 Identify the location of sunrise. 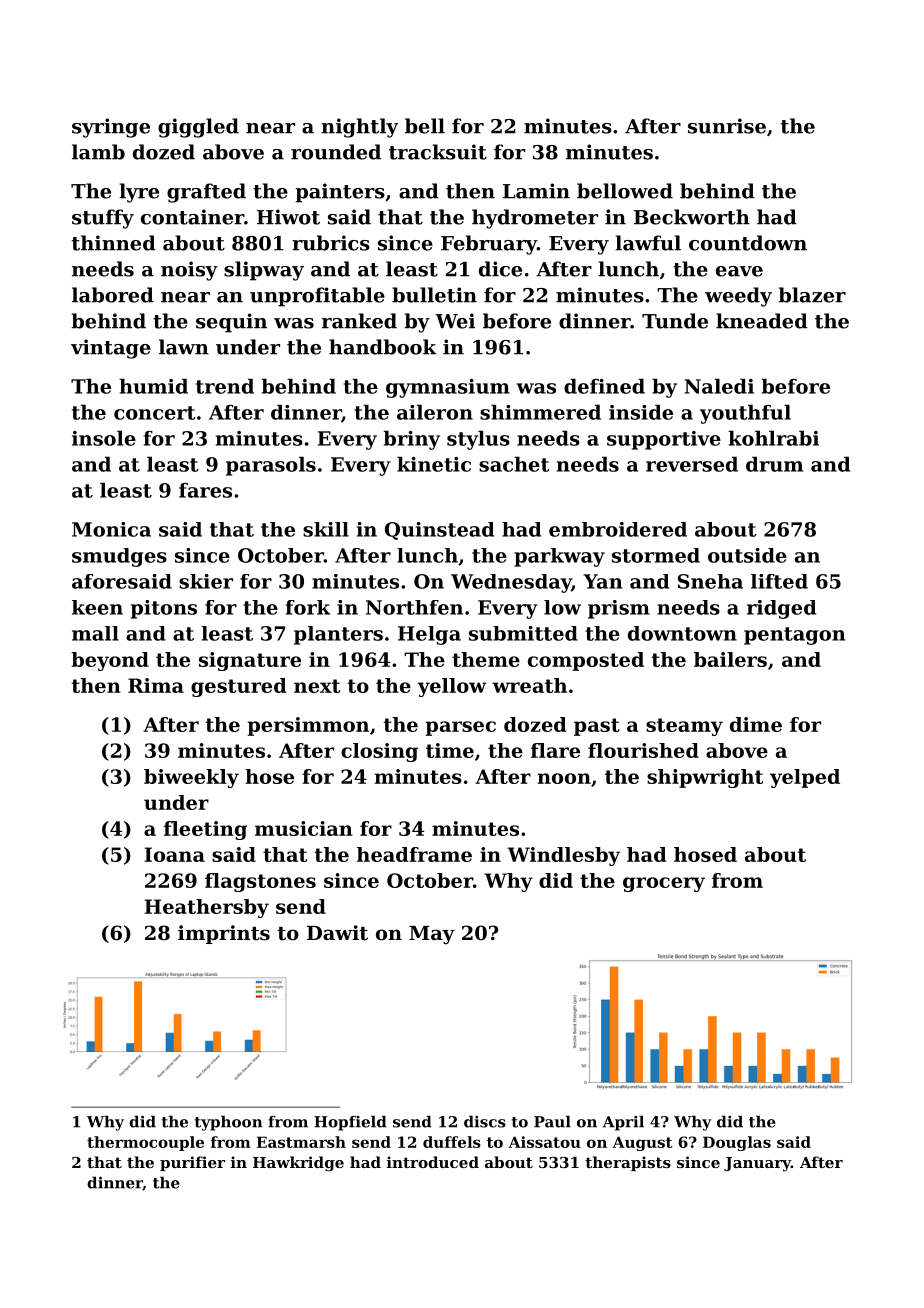
(727, 126).
